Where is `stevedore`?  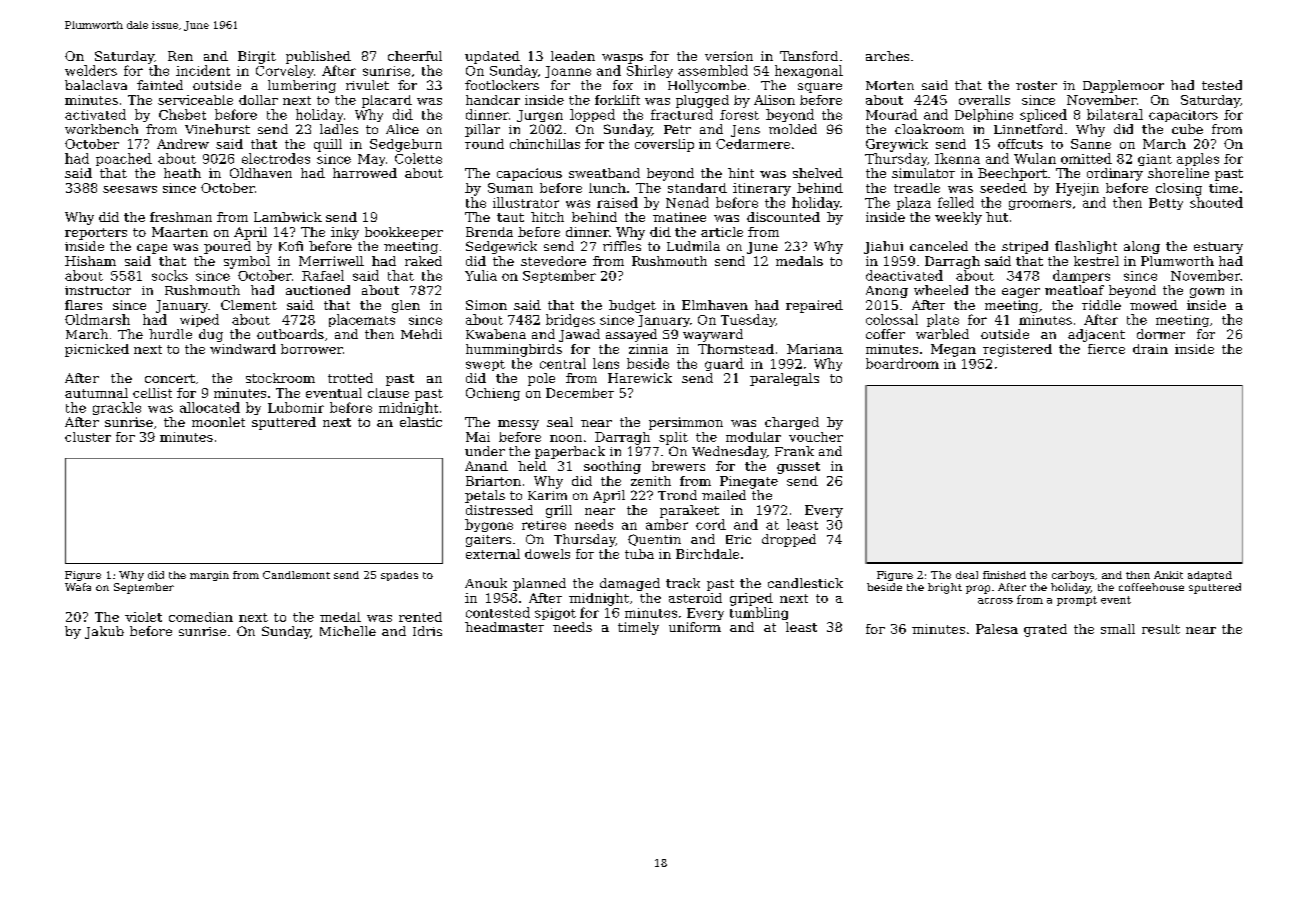 stevedore is located at coordinates (553, 261).
